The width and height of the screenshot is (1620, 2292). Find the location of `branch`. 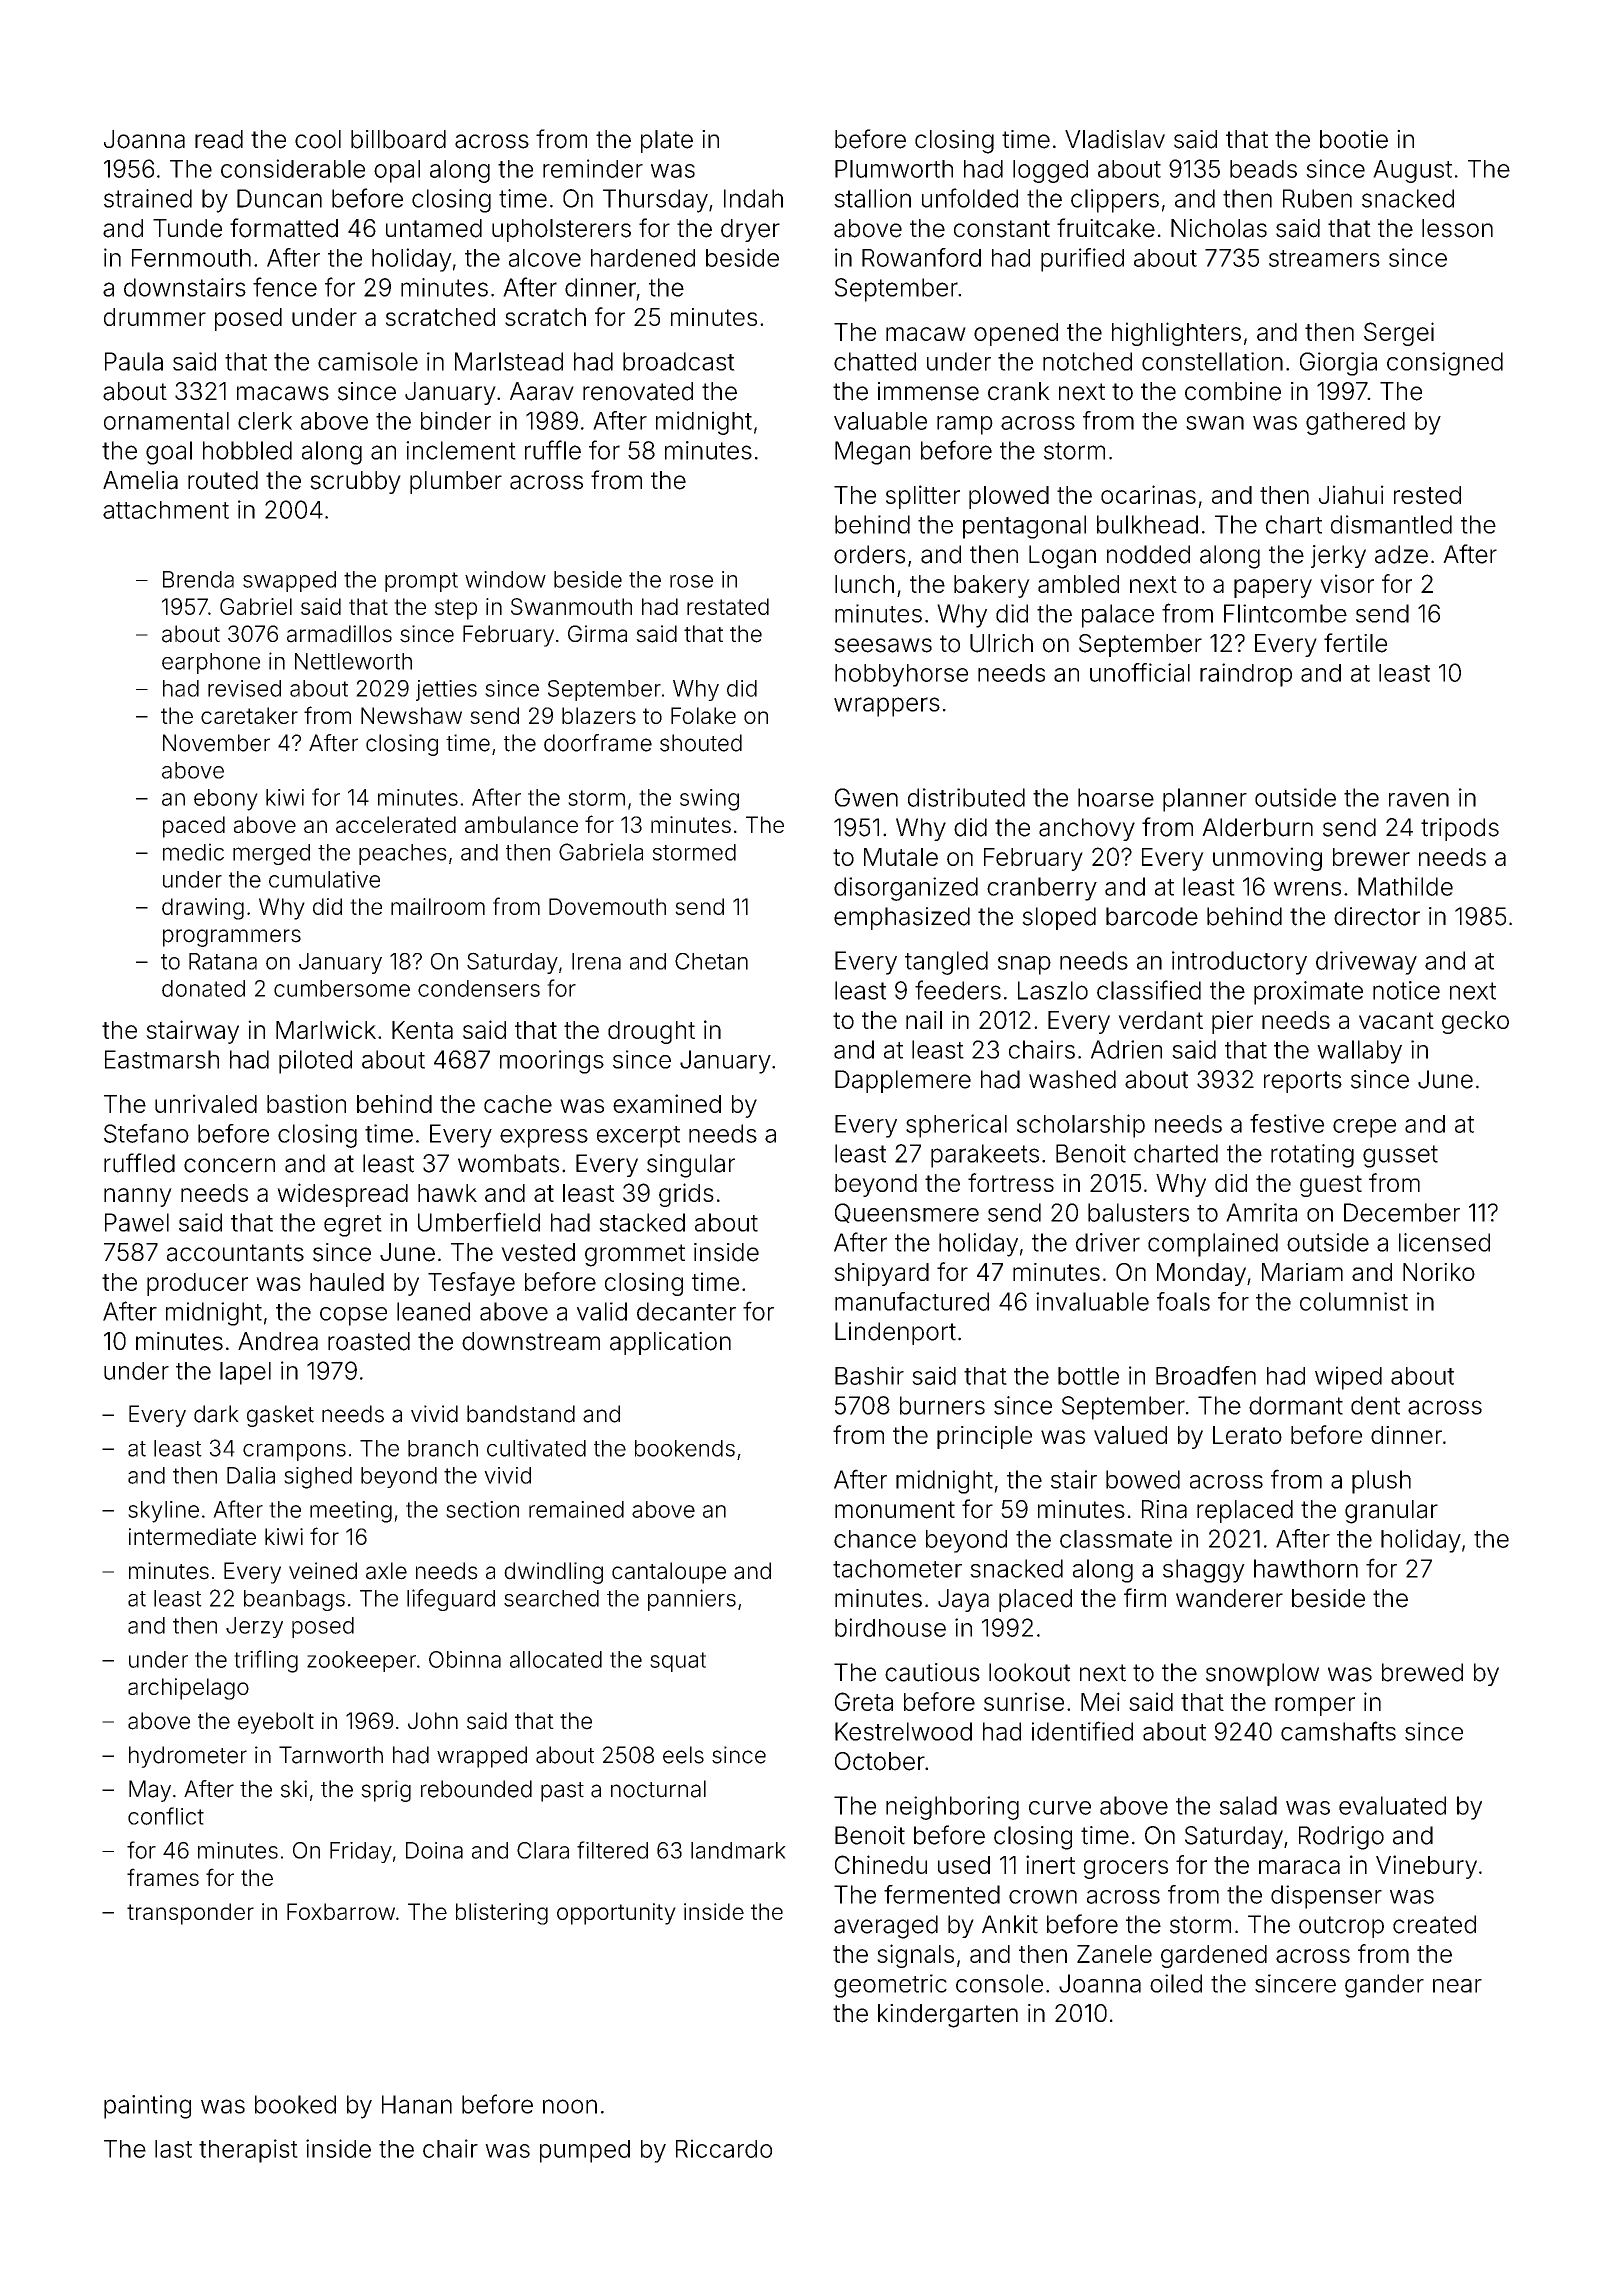

branch is located at coordinates (443, 1448).
